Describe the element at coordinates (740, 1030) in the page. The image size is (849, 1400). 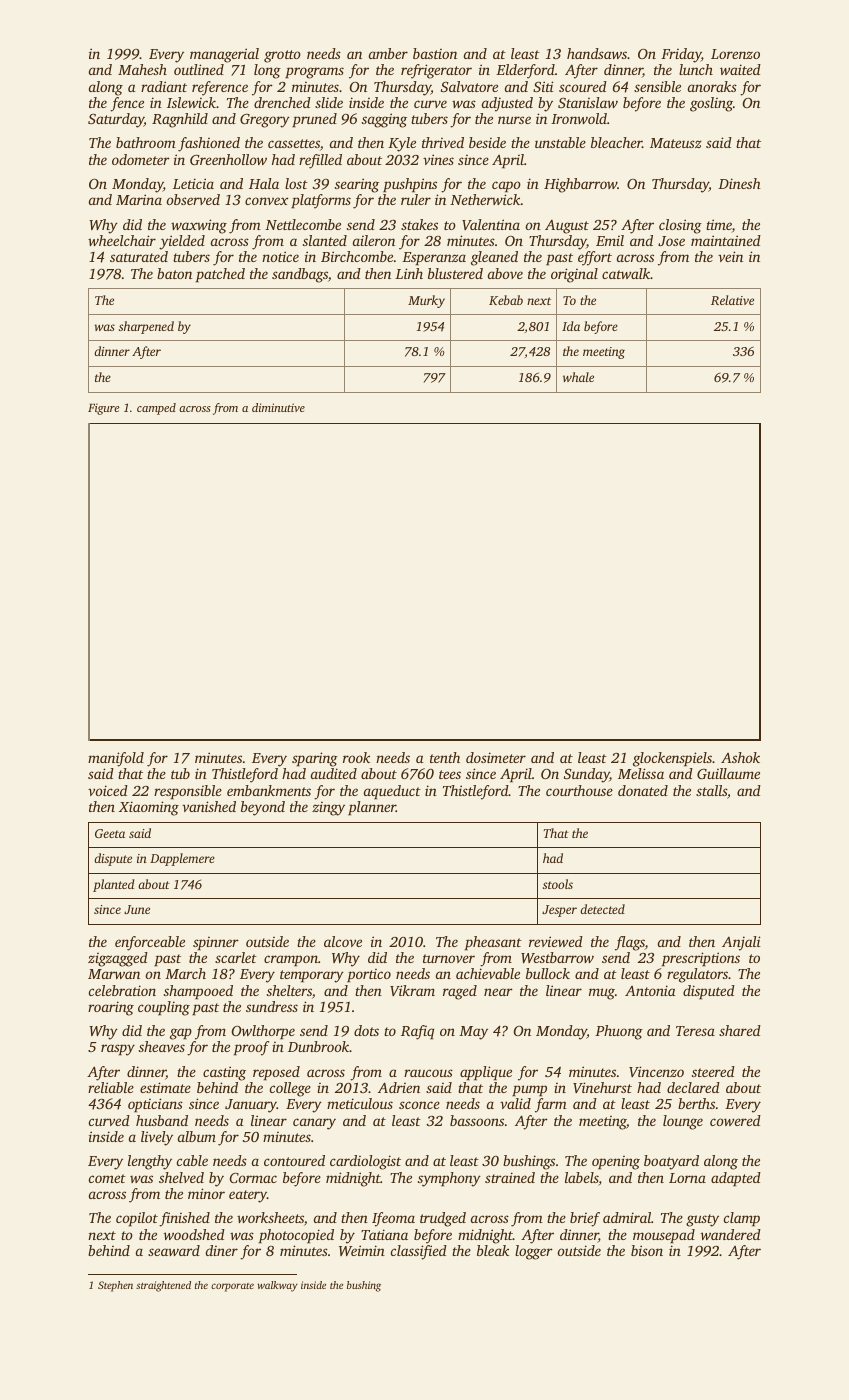
I see `shared` at that location.
